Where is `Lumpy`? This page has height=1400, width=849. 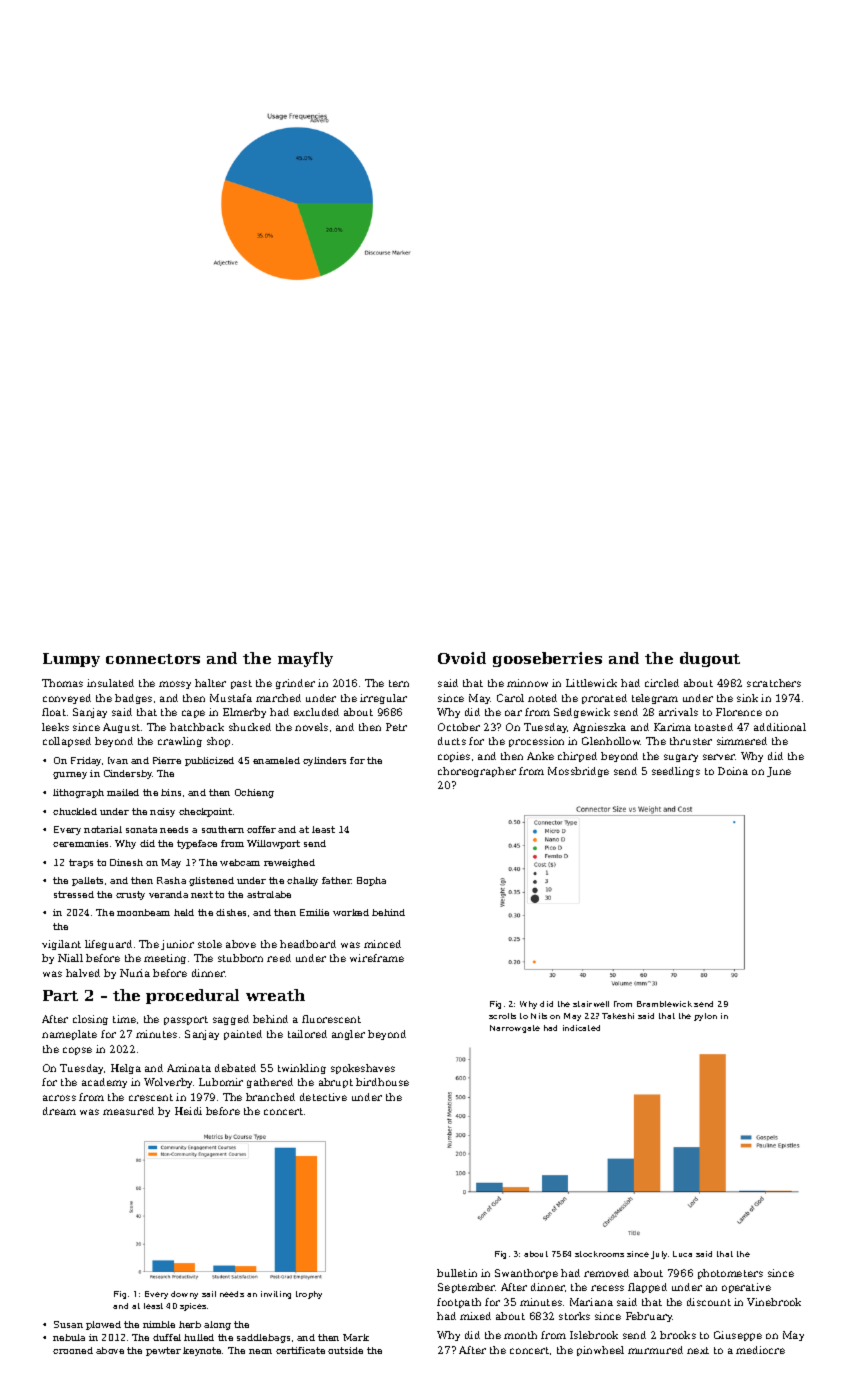 Lumpy is located at coordinates (71, 660).
